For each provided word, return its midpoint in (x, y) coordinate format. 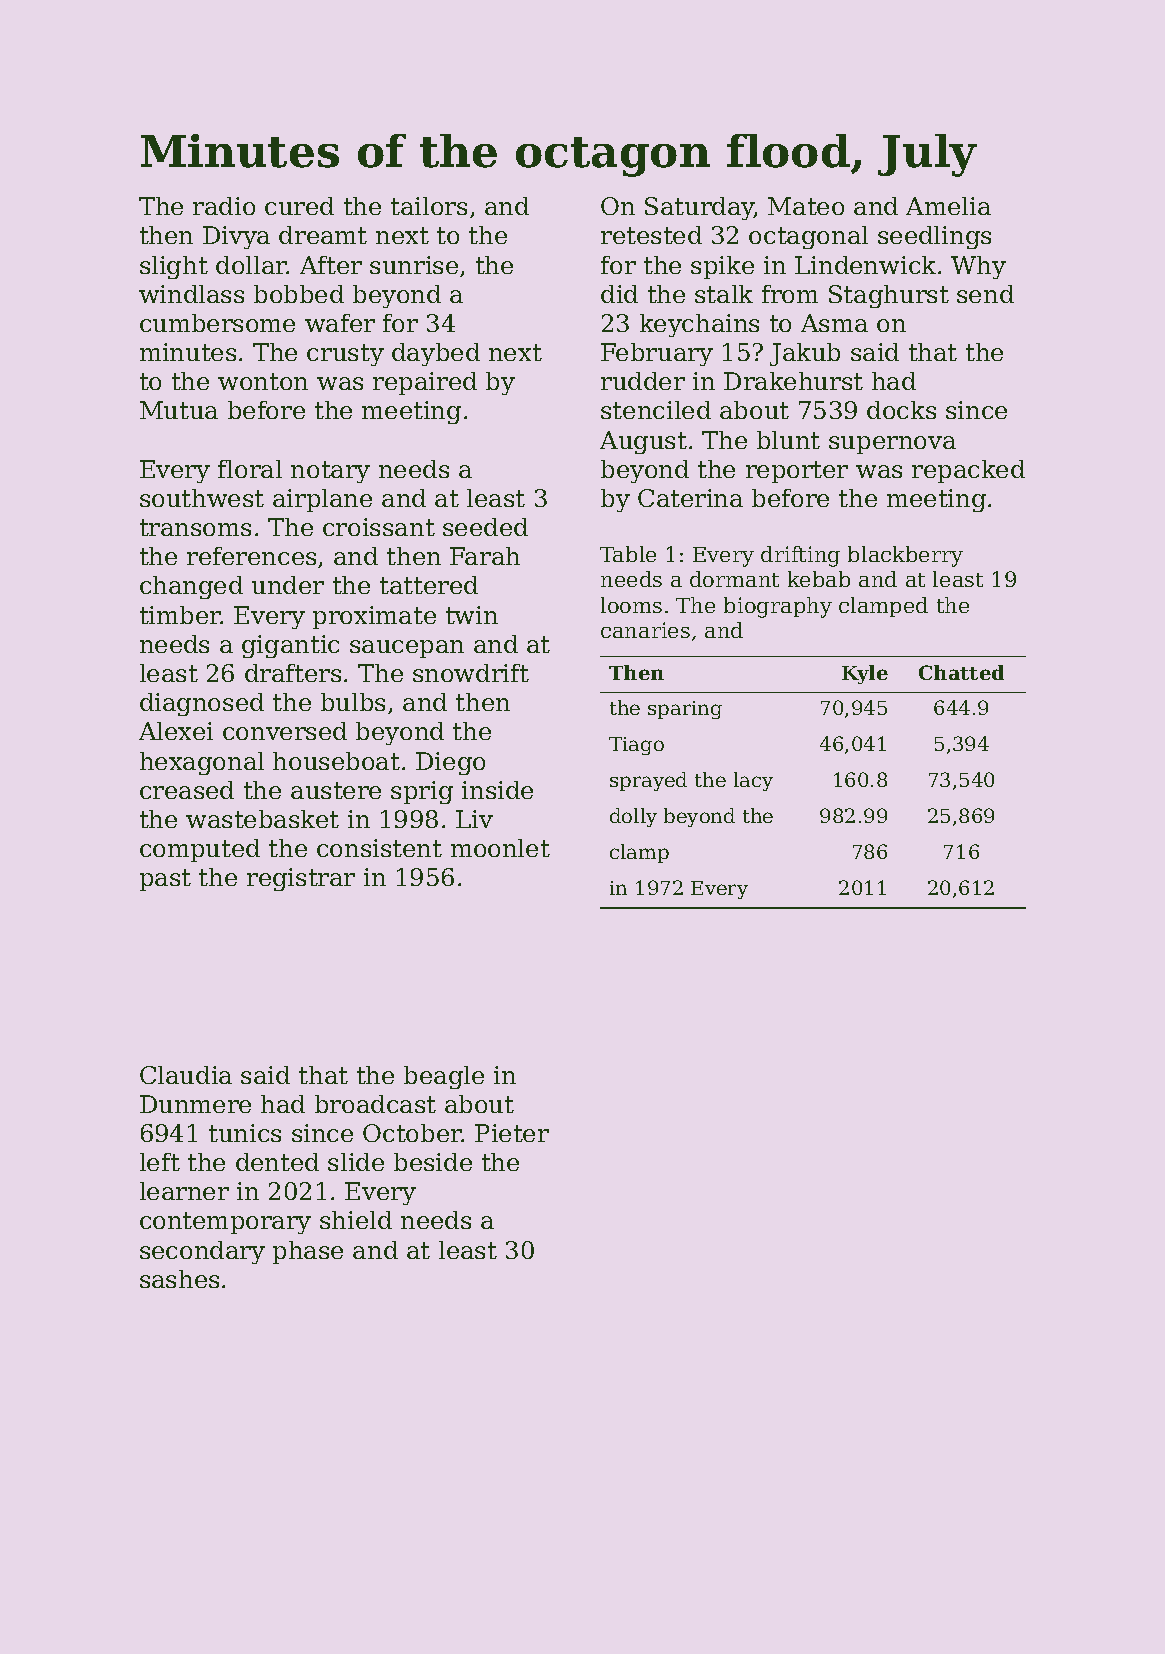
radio (224, 206)
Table (628, 554)
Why (978, 267)
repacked (968, 471)
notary (330, 472)
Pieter (512, 1133)
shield (356, 1220)
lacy (753, 781)
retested (651, 235)
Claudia (186, 1075)
